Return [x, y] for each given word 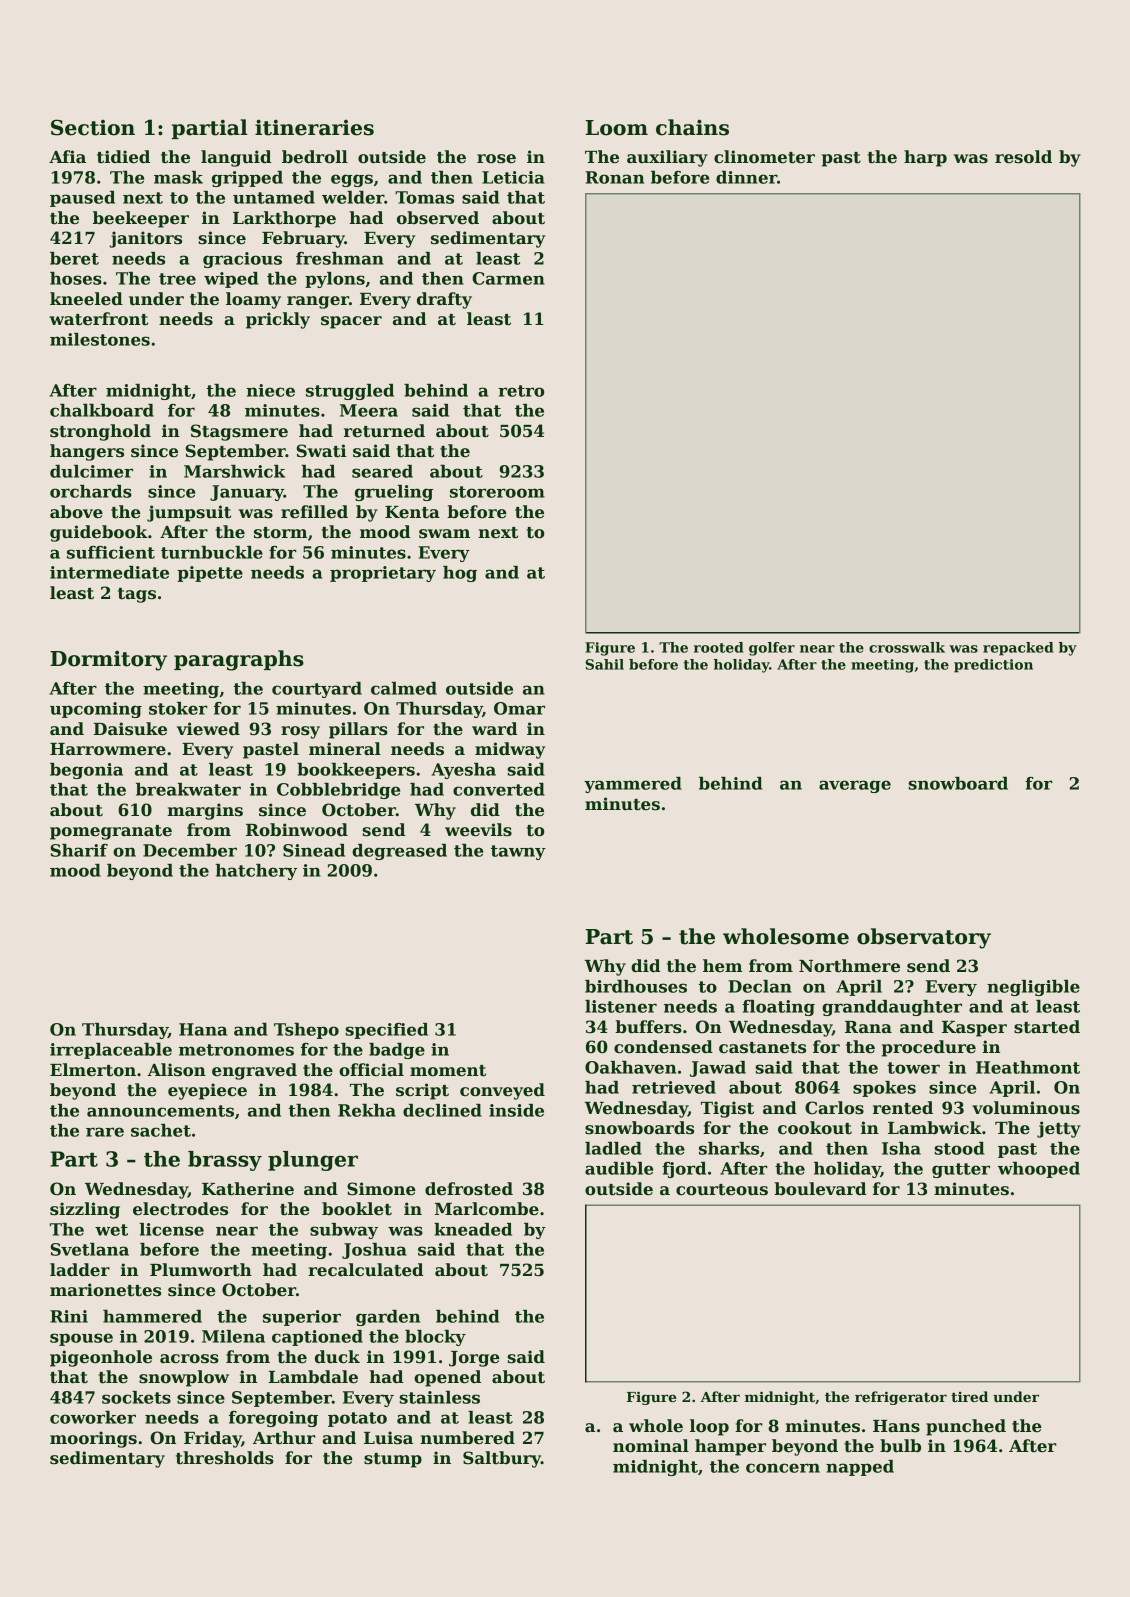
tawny [518, 852]
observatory [924, 938]
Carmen [508, 278]
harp [925, 158]
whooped [1039, 1170]
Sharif [79, 850]
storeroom [497, 492]
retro [521, 391]
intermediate [109, 572]
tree [177, 279]
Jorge [474, 1359]
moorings [93, 1439]
